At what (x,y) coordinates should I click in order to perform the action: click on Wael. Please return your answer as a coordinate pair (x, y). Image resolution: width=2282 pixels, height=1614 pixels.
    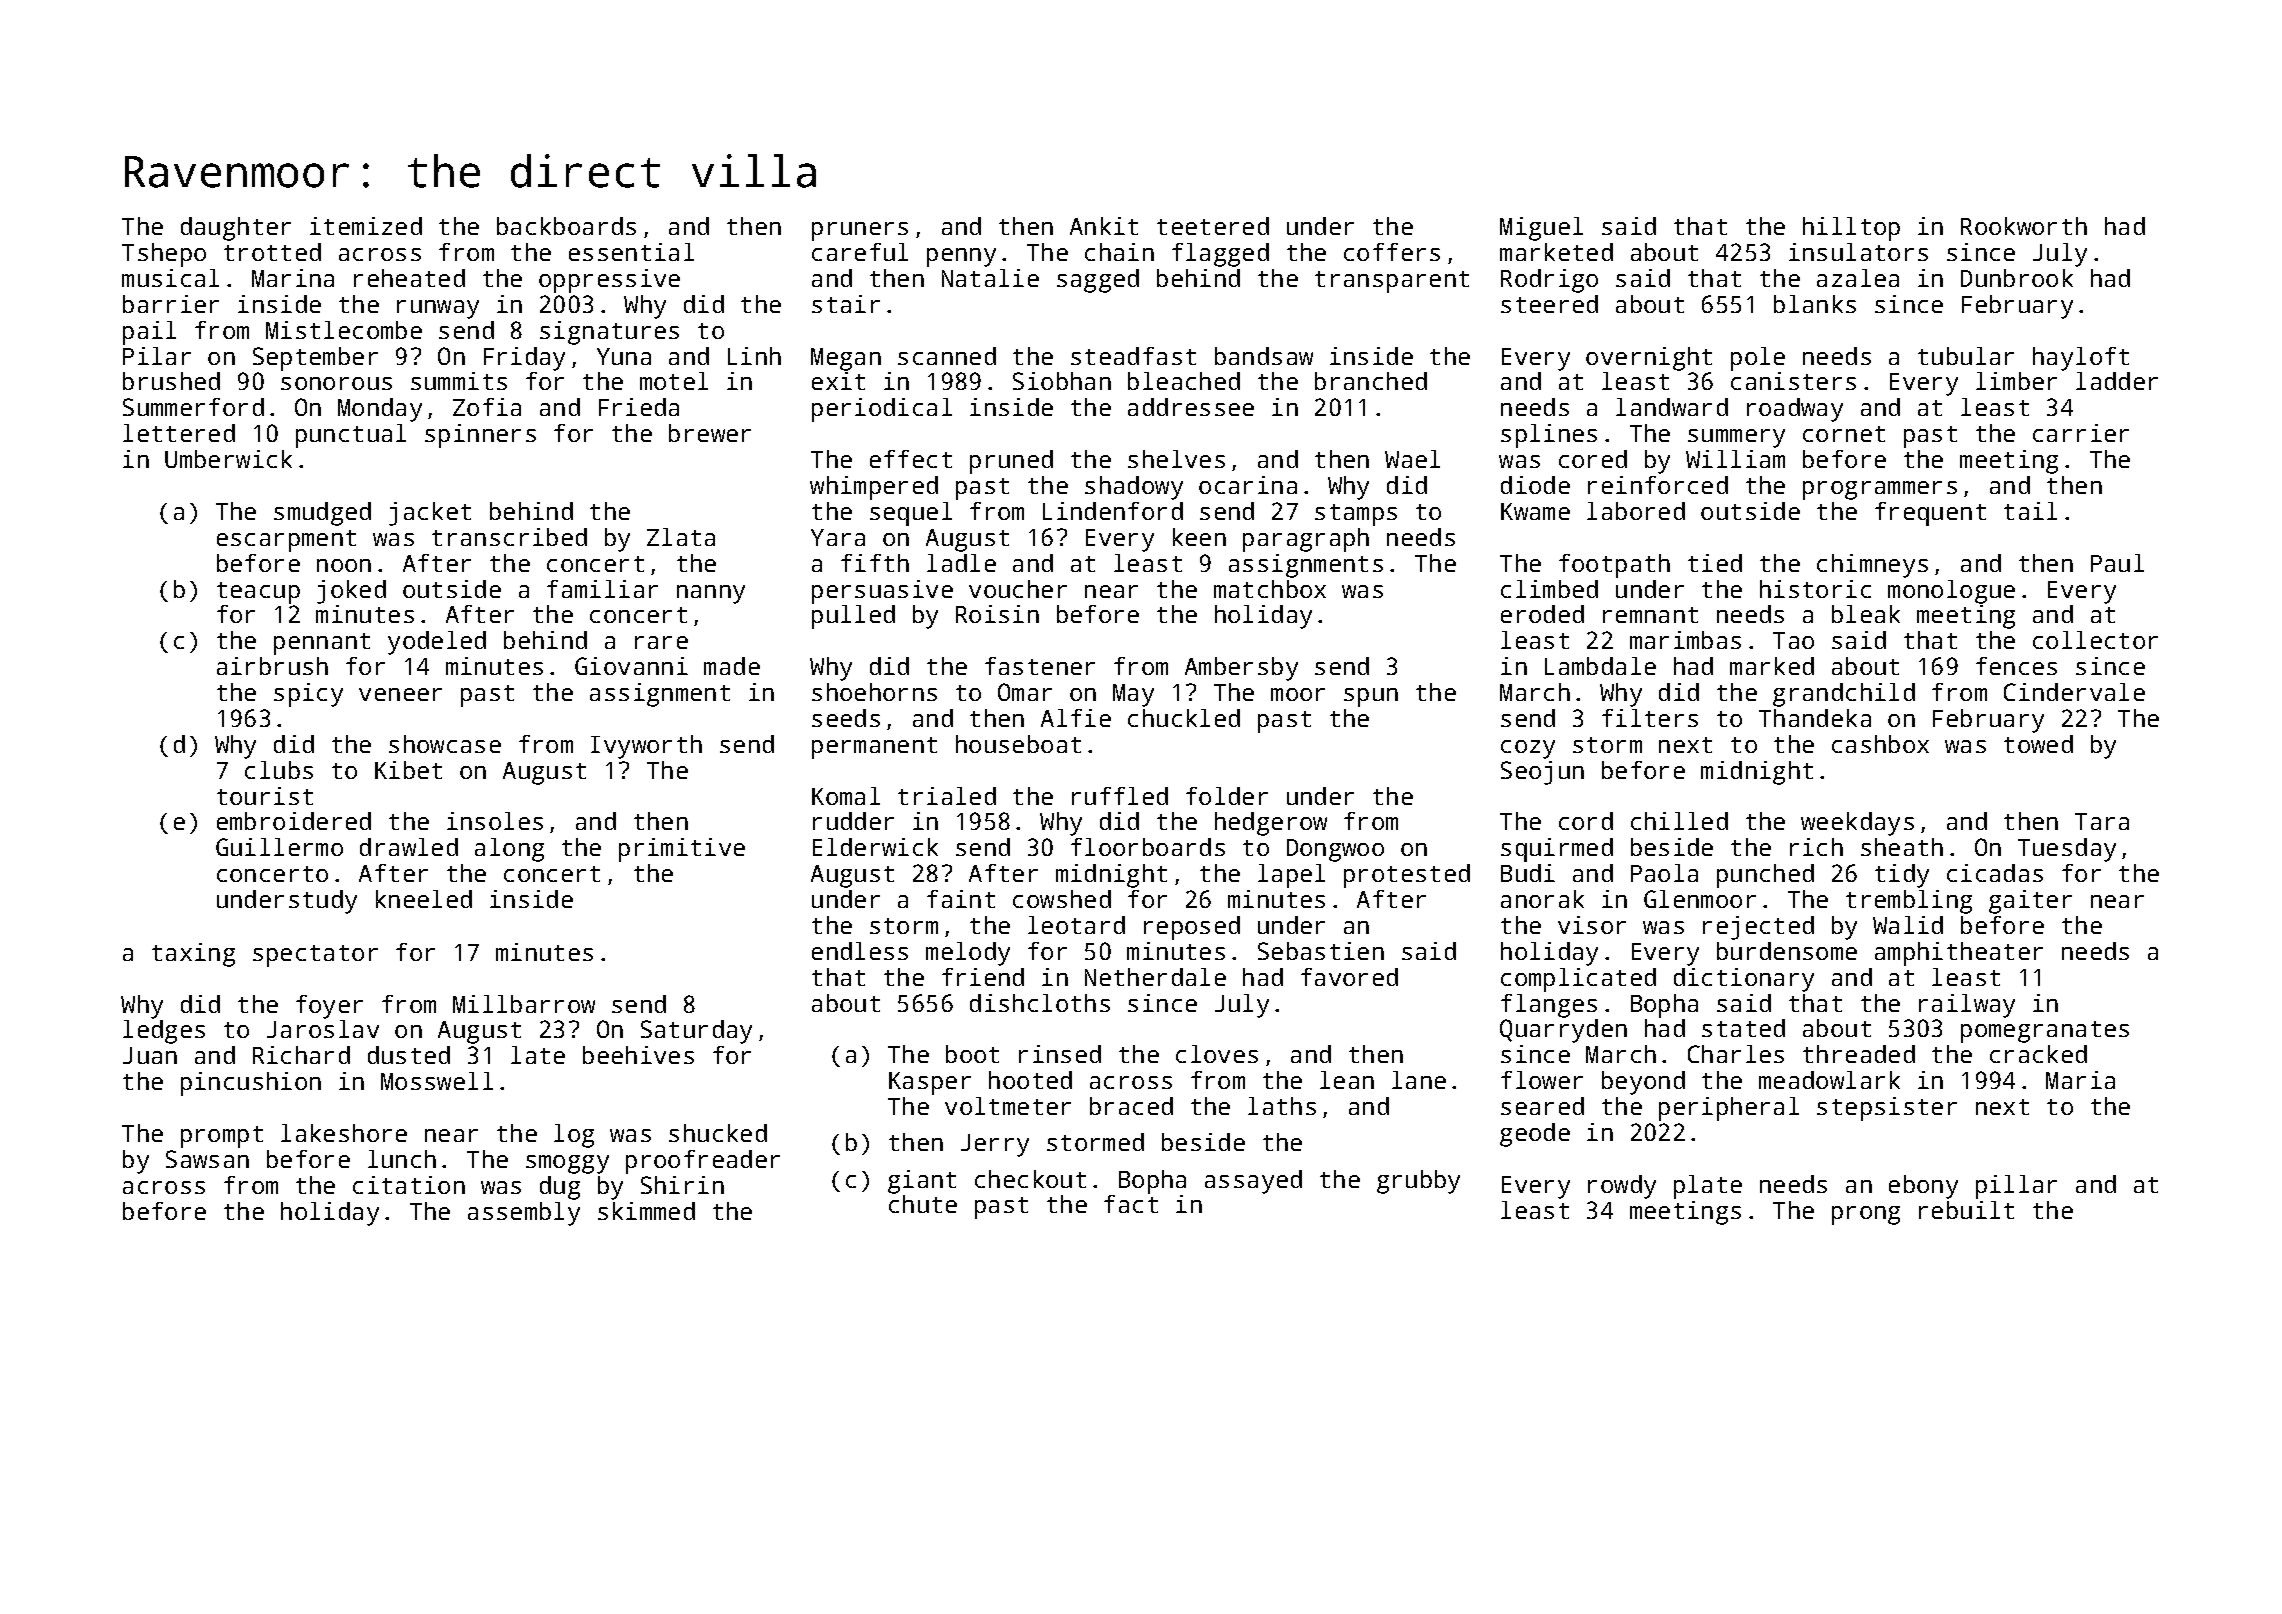
    Looking at the image, I should click on (1412, 459).
